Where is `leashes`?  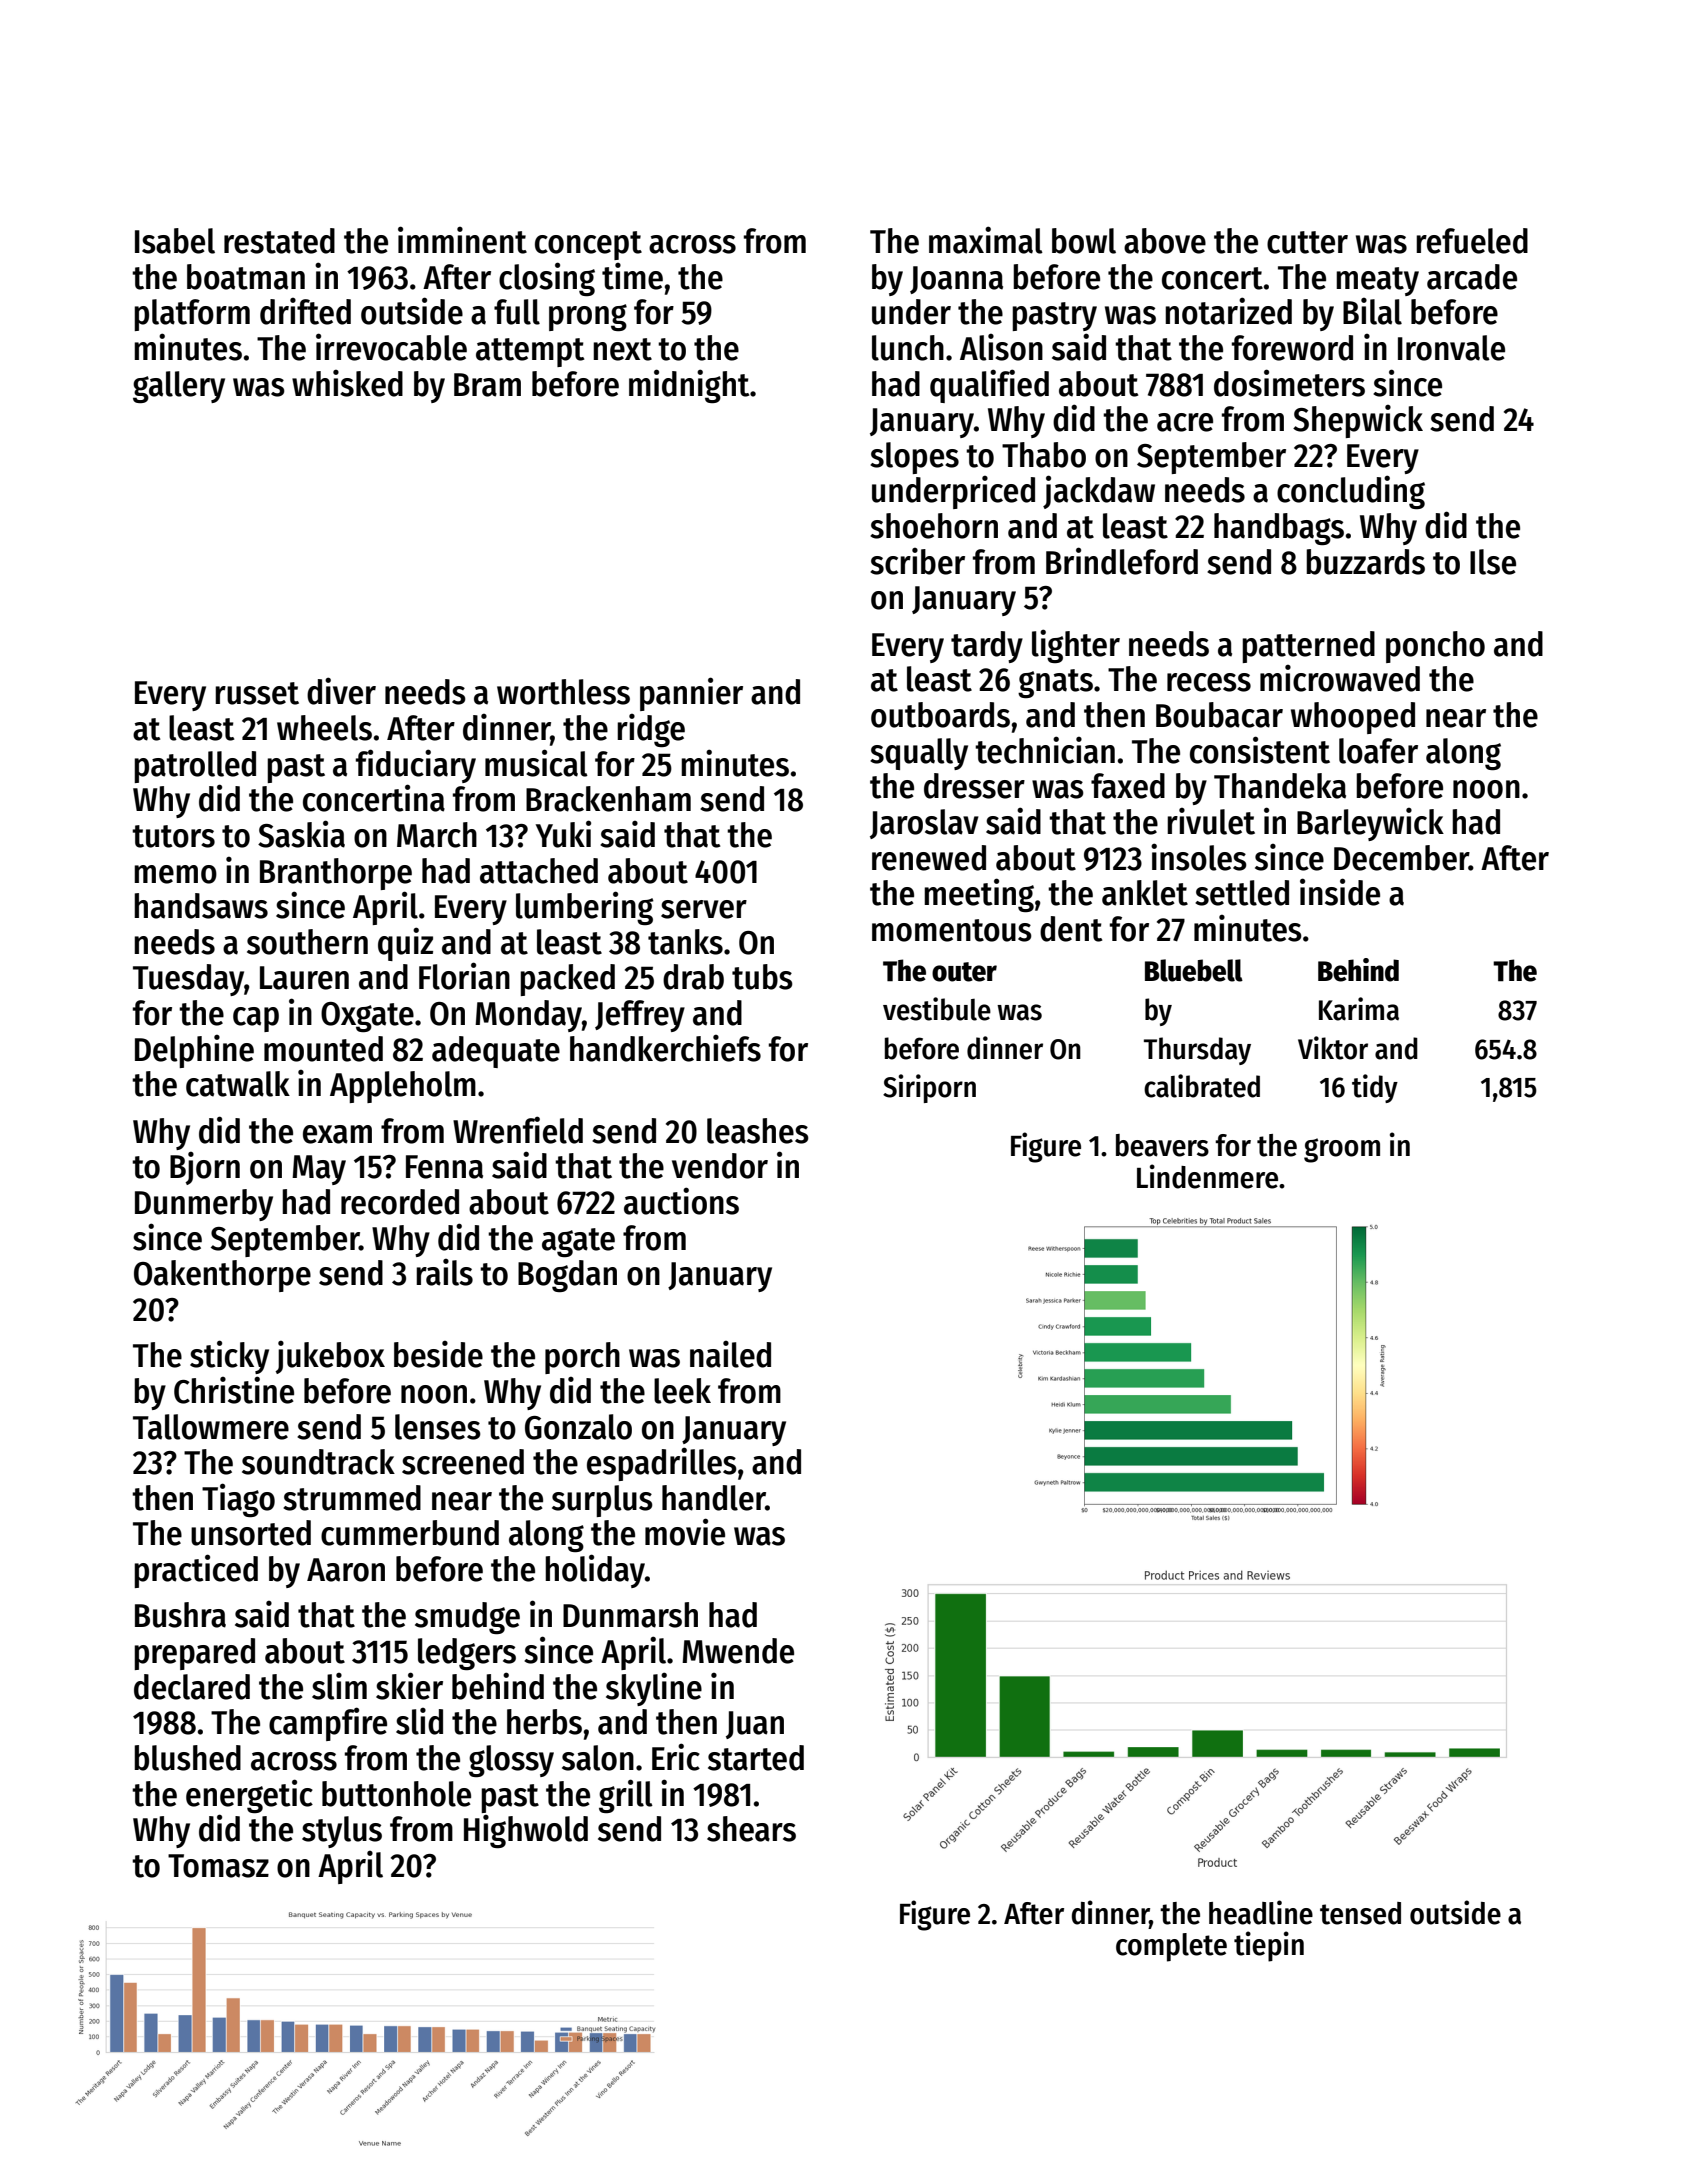
leashes is located at coordinates (758, 1131).
